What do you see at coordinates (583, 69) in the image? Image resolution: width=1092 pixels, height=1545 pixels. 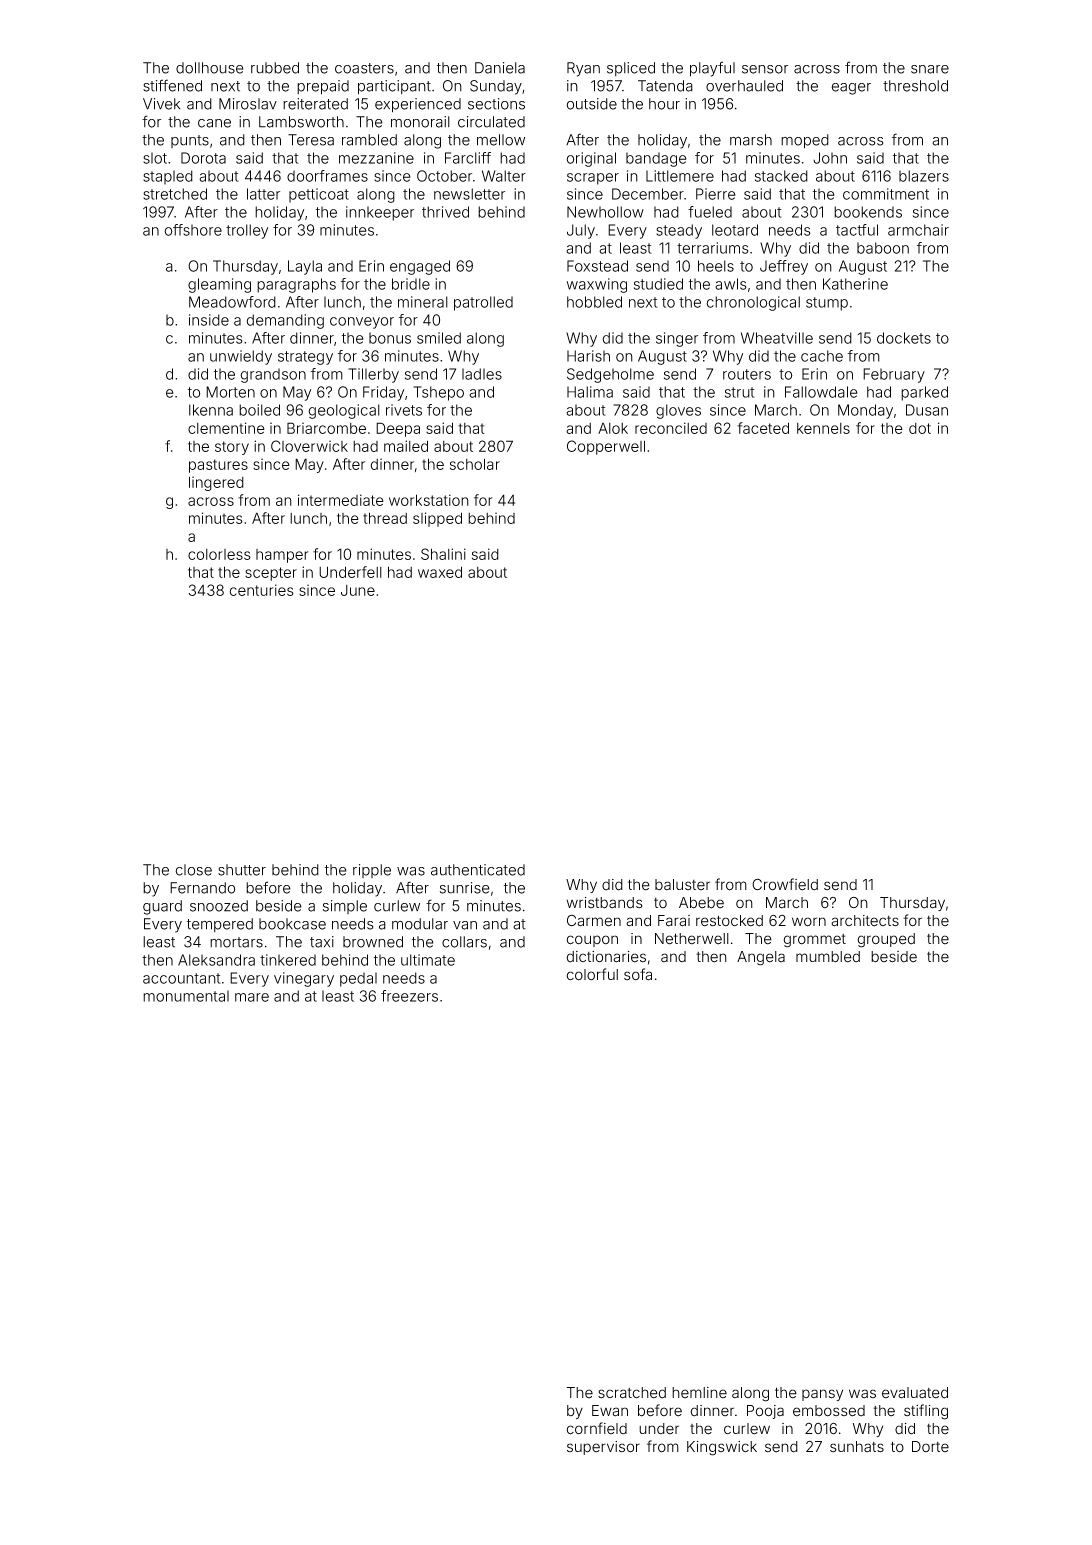 I see `Ryan` at bounding box center [583, 69].
